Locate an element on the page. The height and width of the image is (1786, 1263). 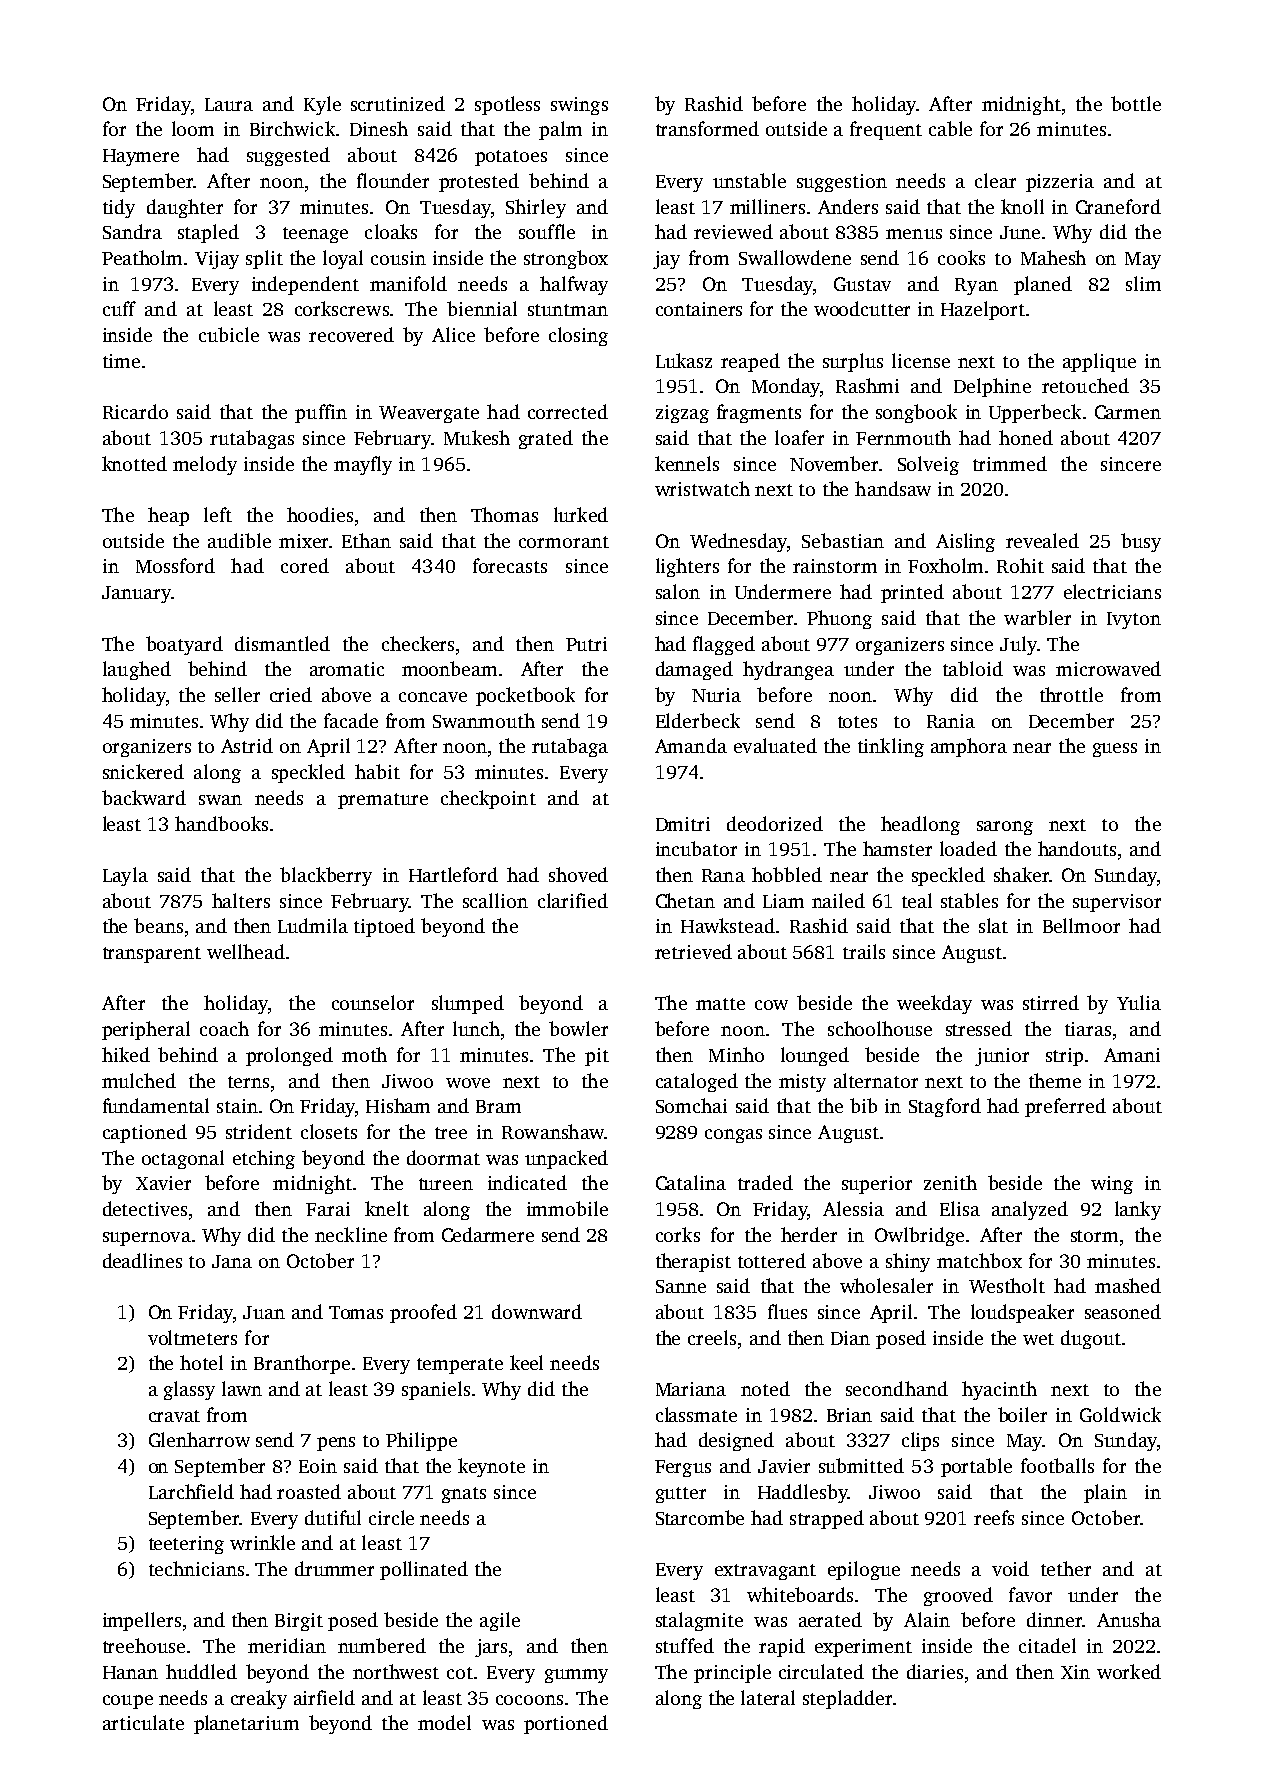
throttle is located at coordinates (1071, 694).
